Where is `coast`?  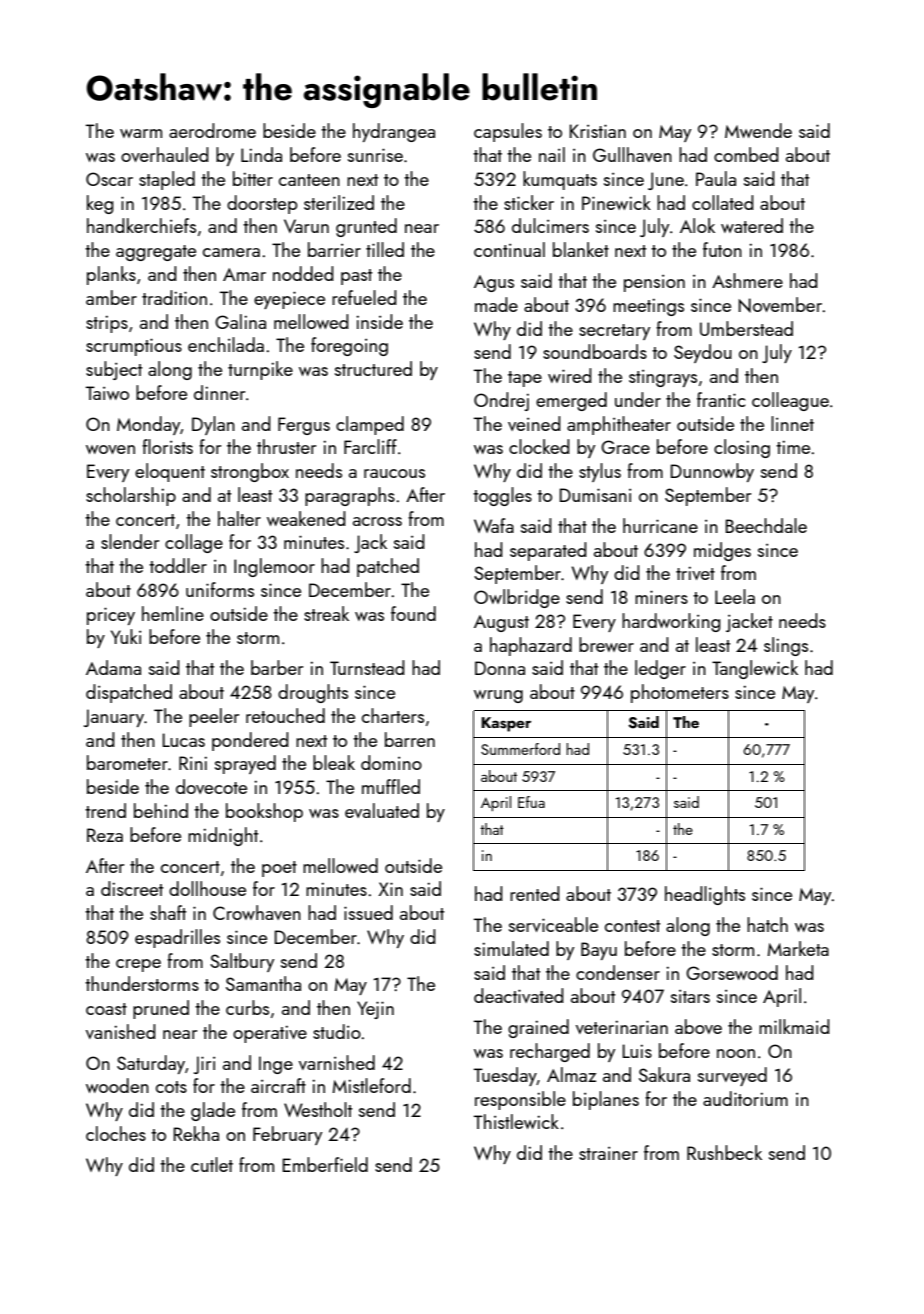 coast is located at coordinates (106, 1009).
